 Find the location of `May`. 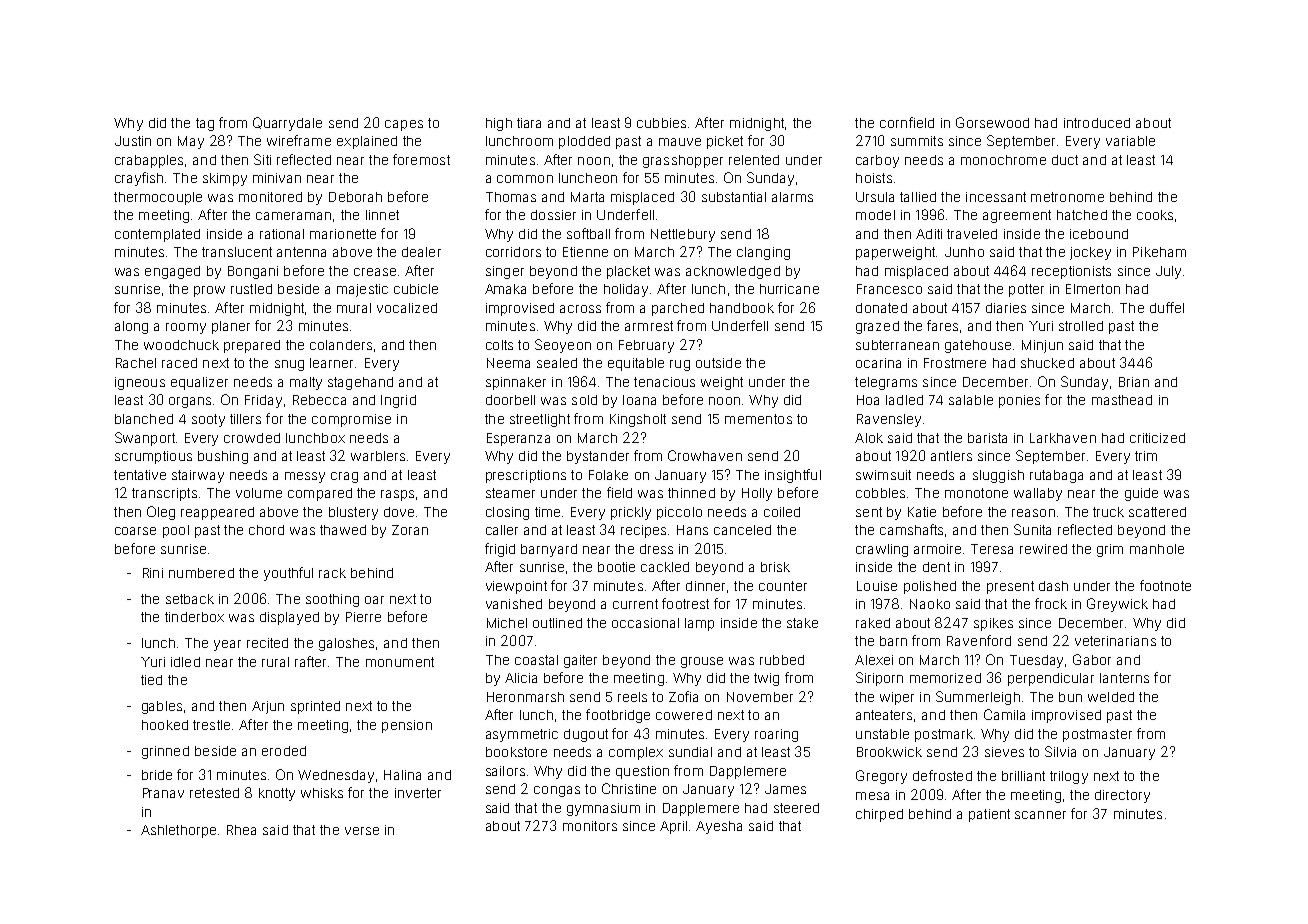

May is located at coordinates (191, 142).
